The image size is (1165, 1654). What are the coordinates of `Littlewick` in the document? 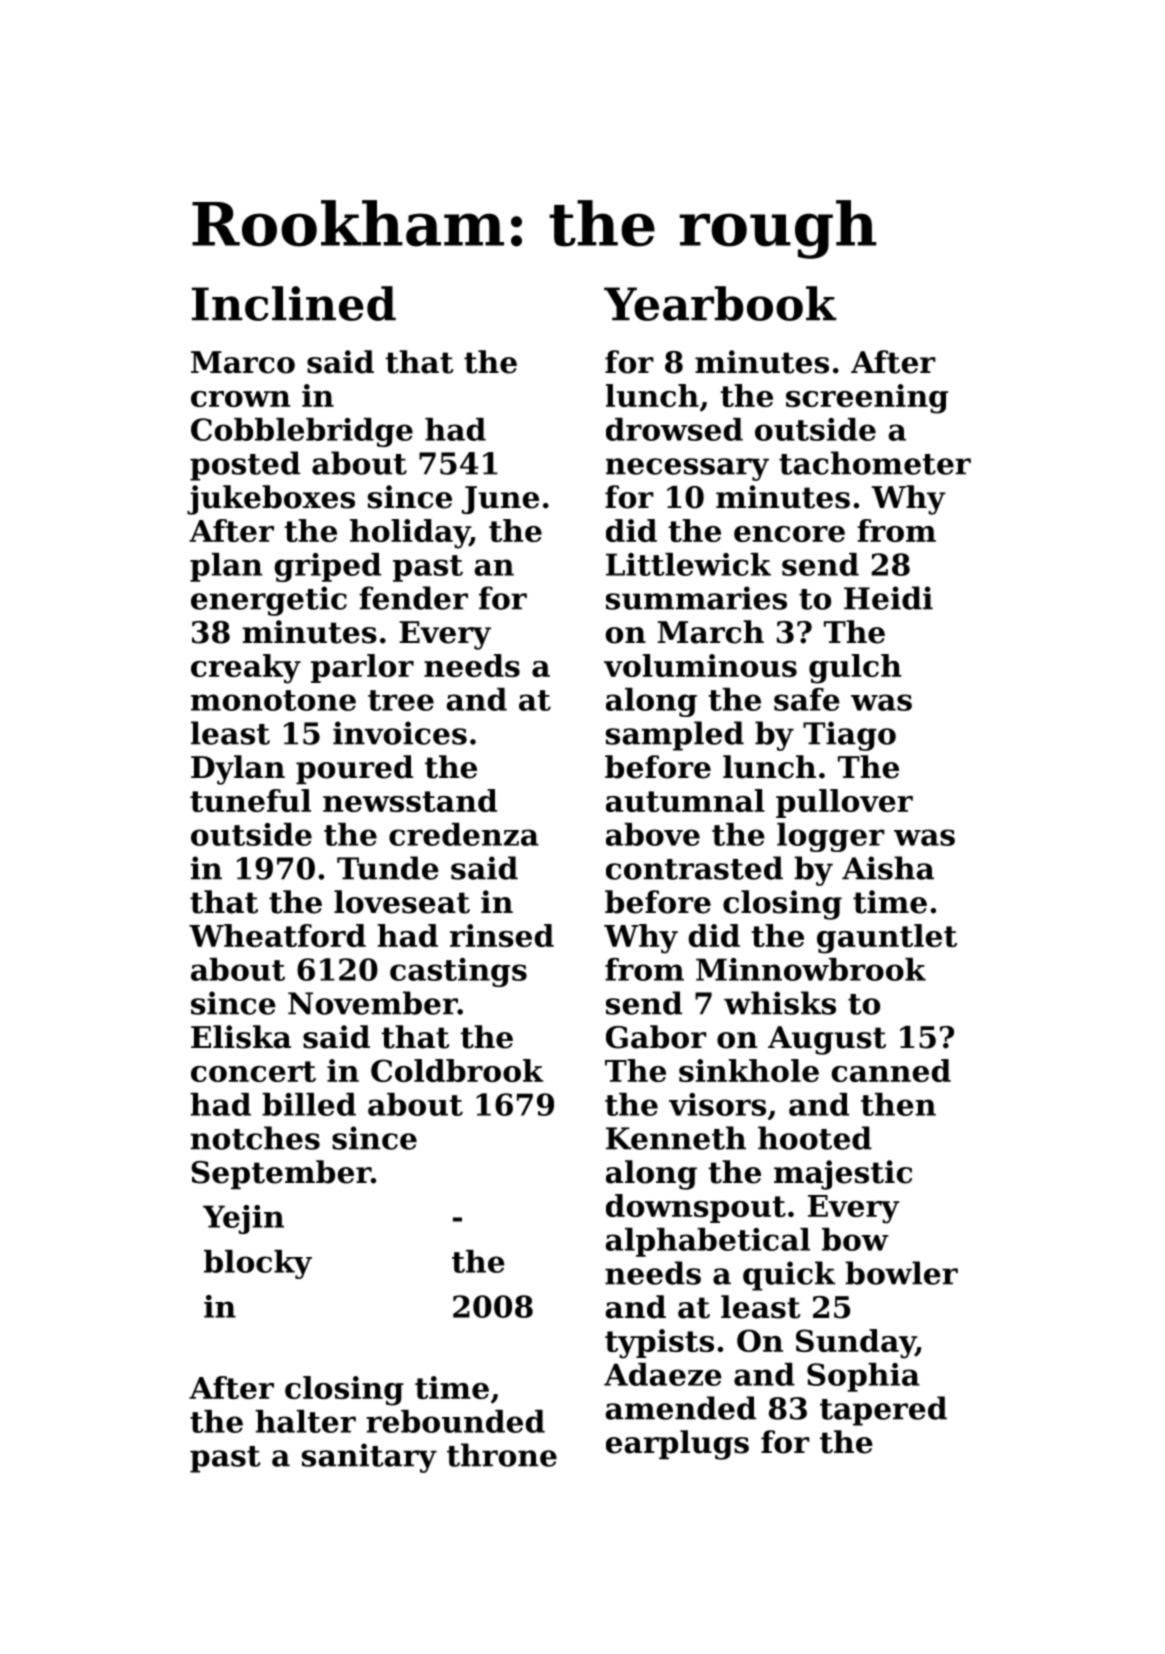 It's located at (688, 564).
